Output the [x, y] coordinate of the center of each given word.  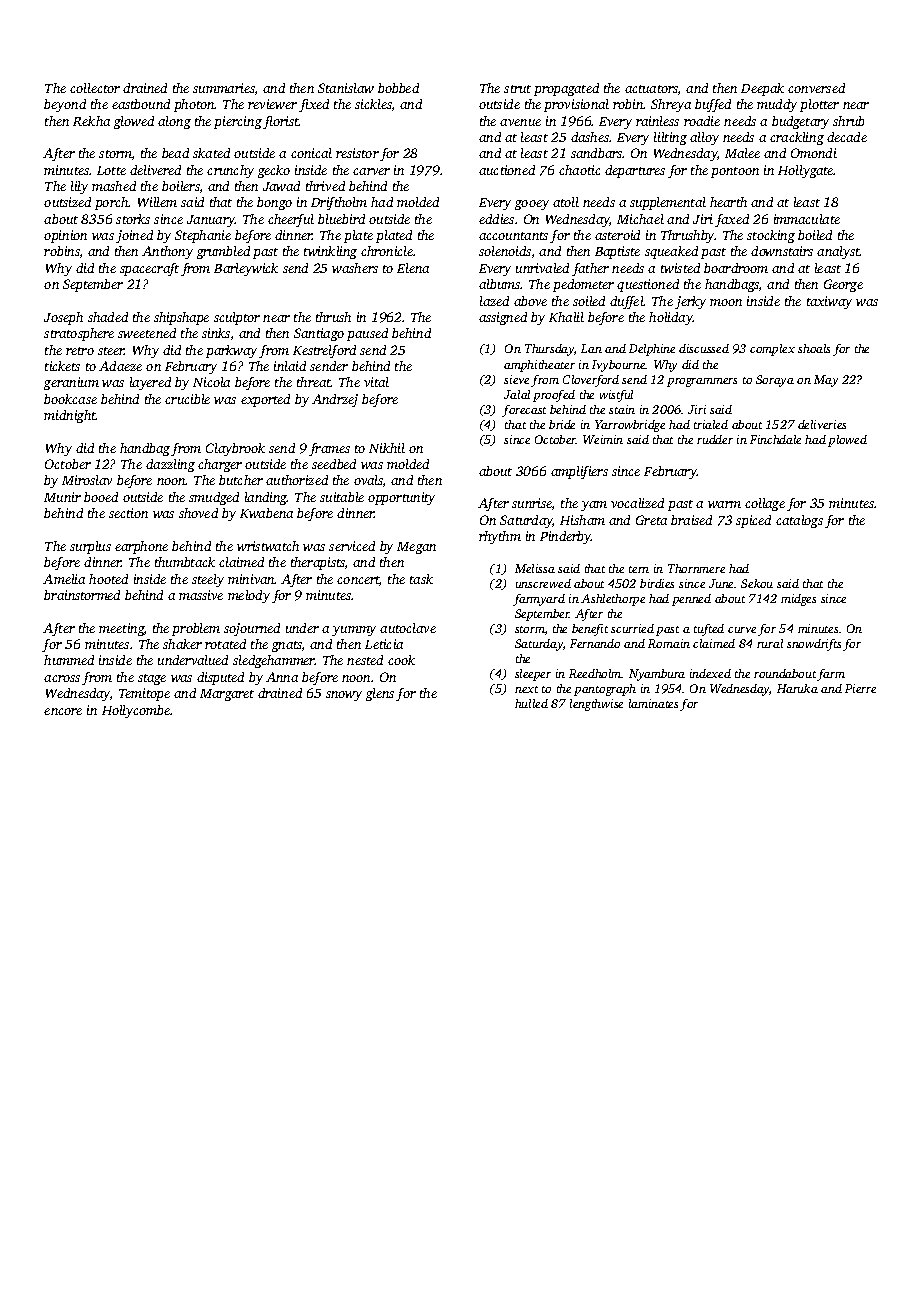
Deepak [762, 89]
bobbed [398, 88]
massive [201, 595]
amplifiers [579, 472]
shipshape [181, 318]
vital [376, 382]
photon [194, 105]
